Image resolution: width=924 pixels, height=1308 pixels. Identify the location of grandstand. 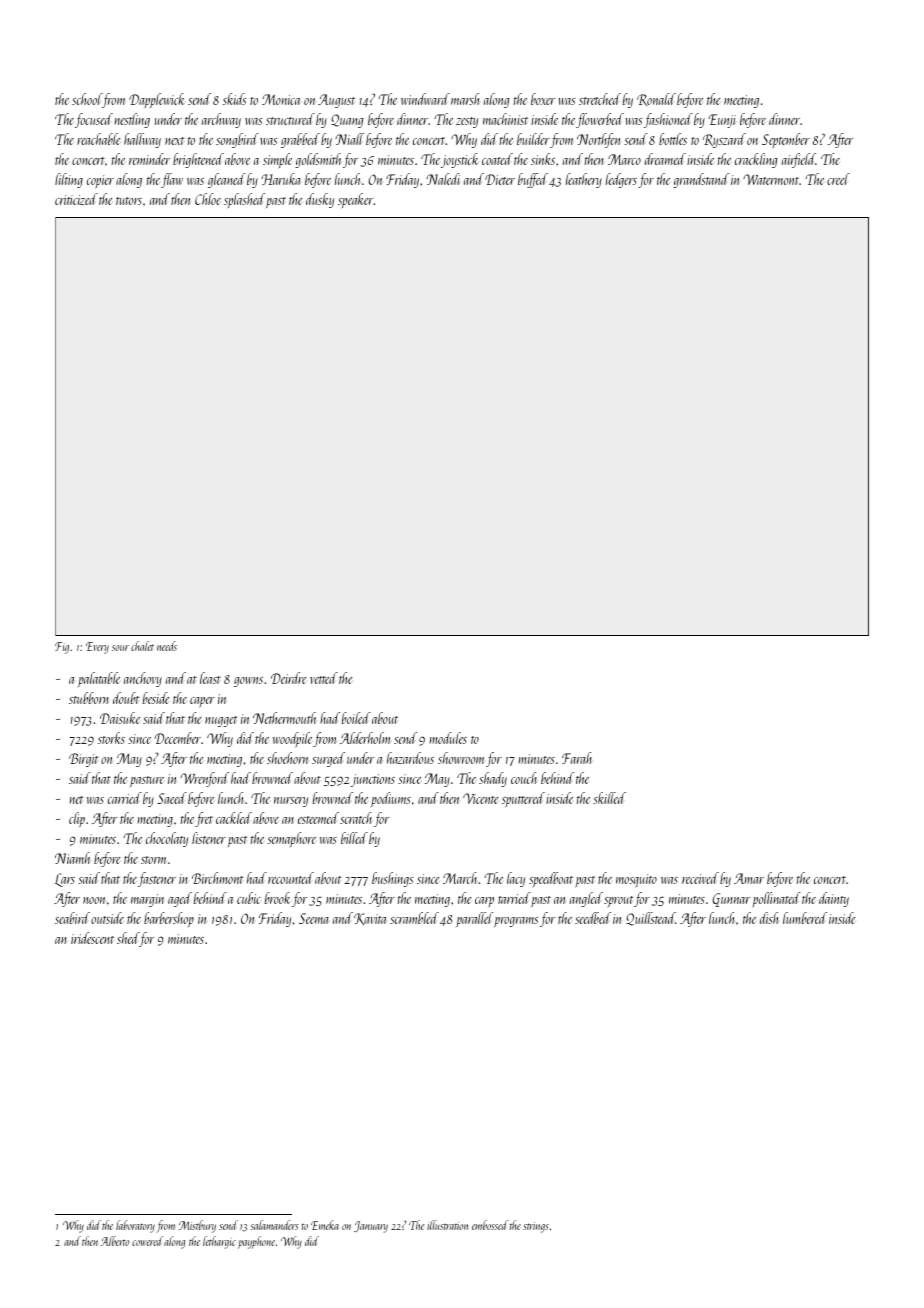
(701, 180).
